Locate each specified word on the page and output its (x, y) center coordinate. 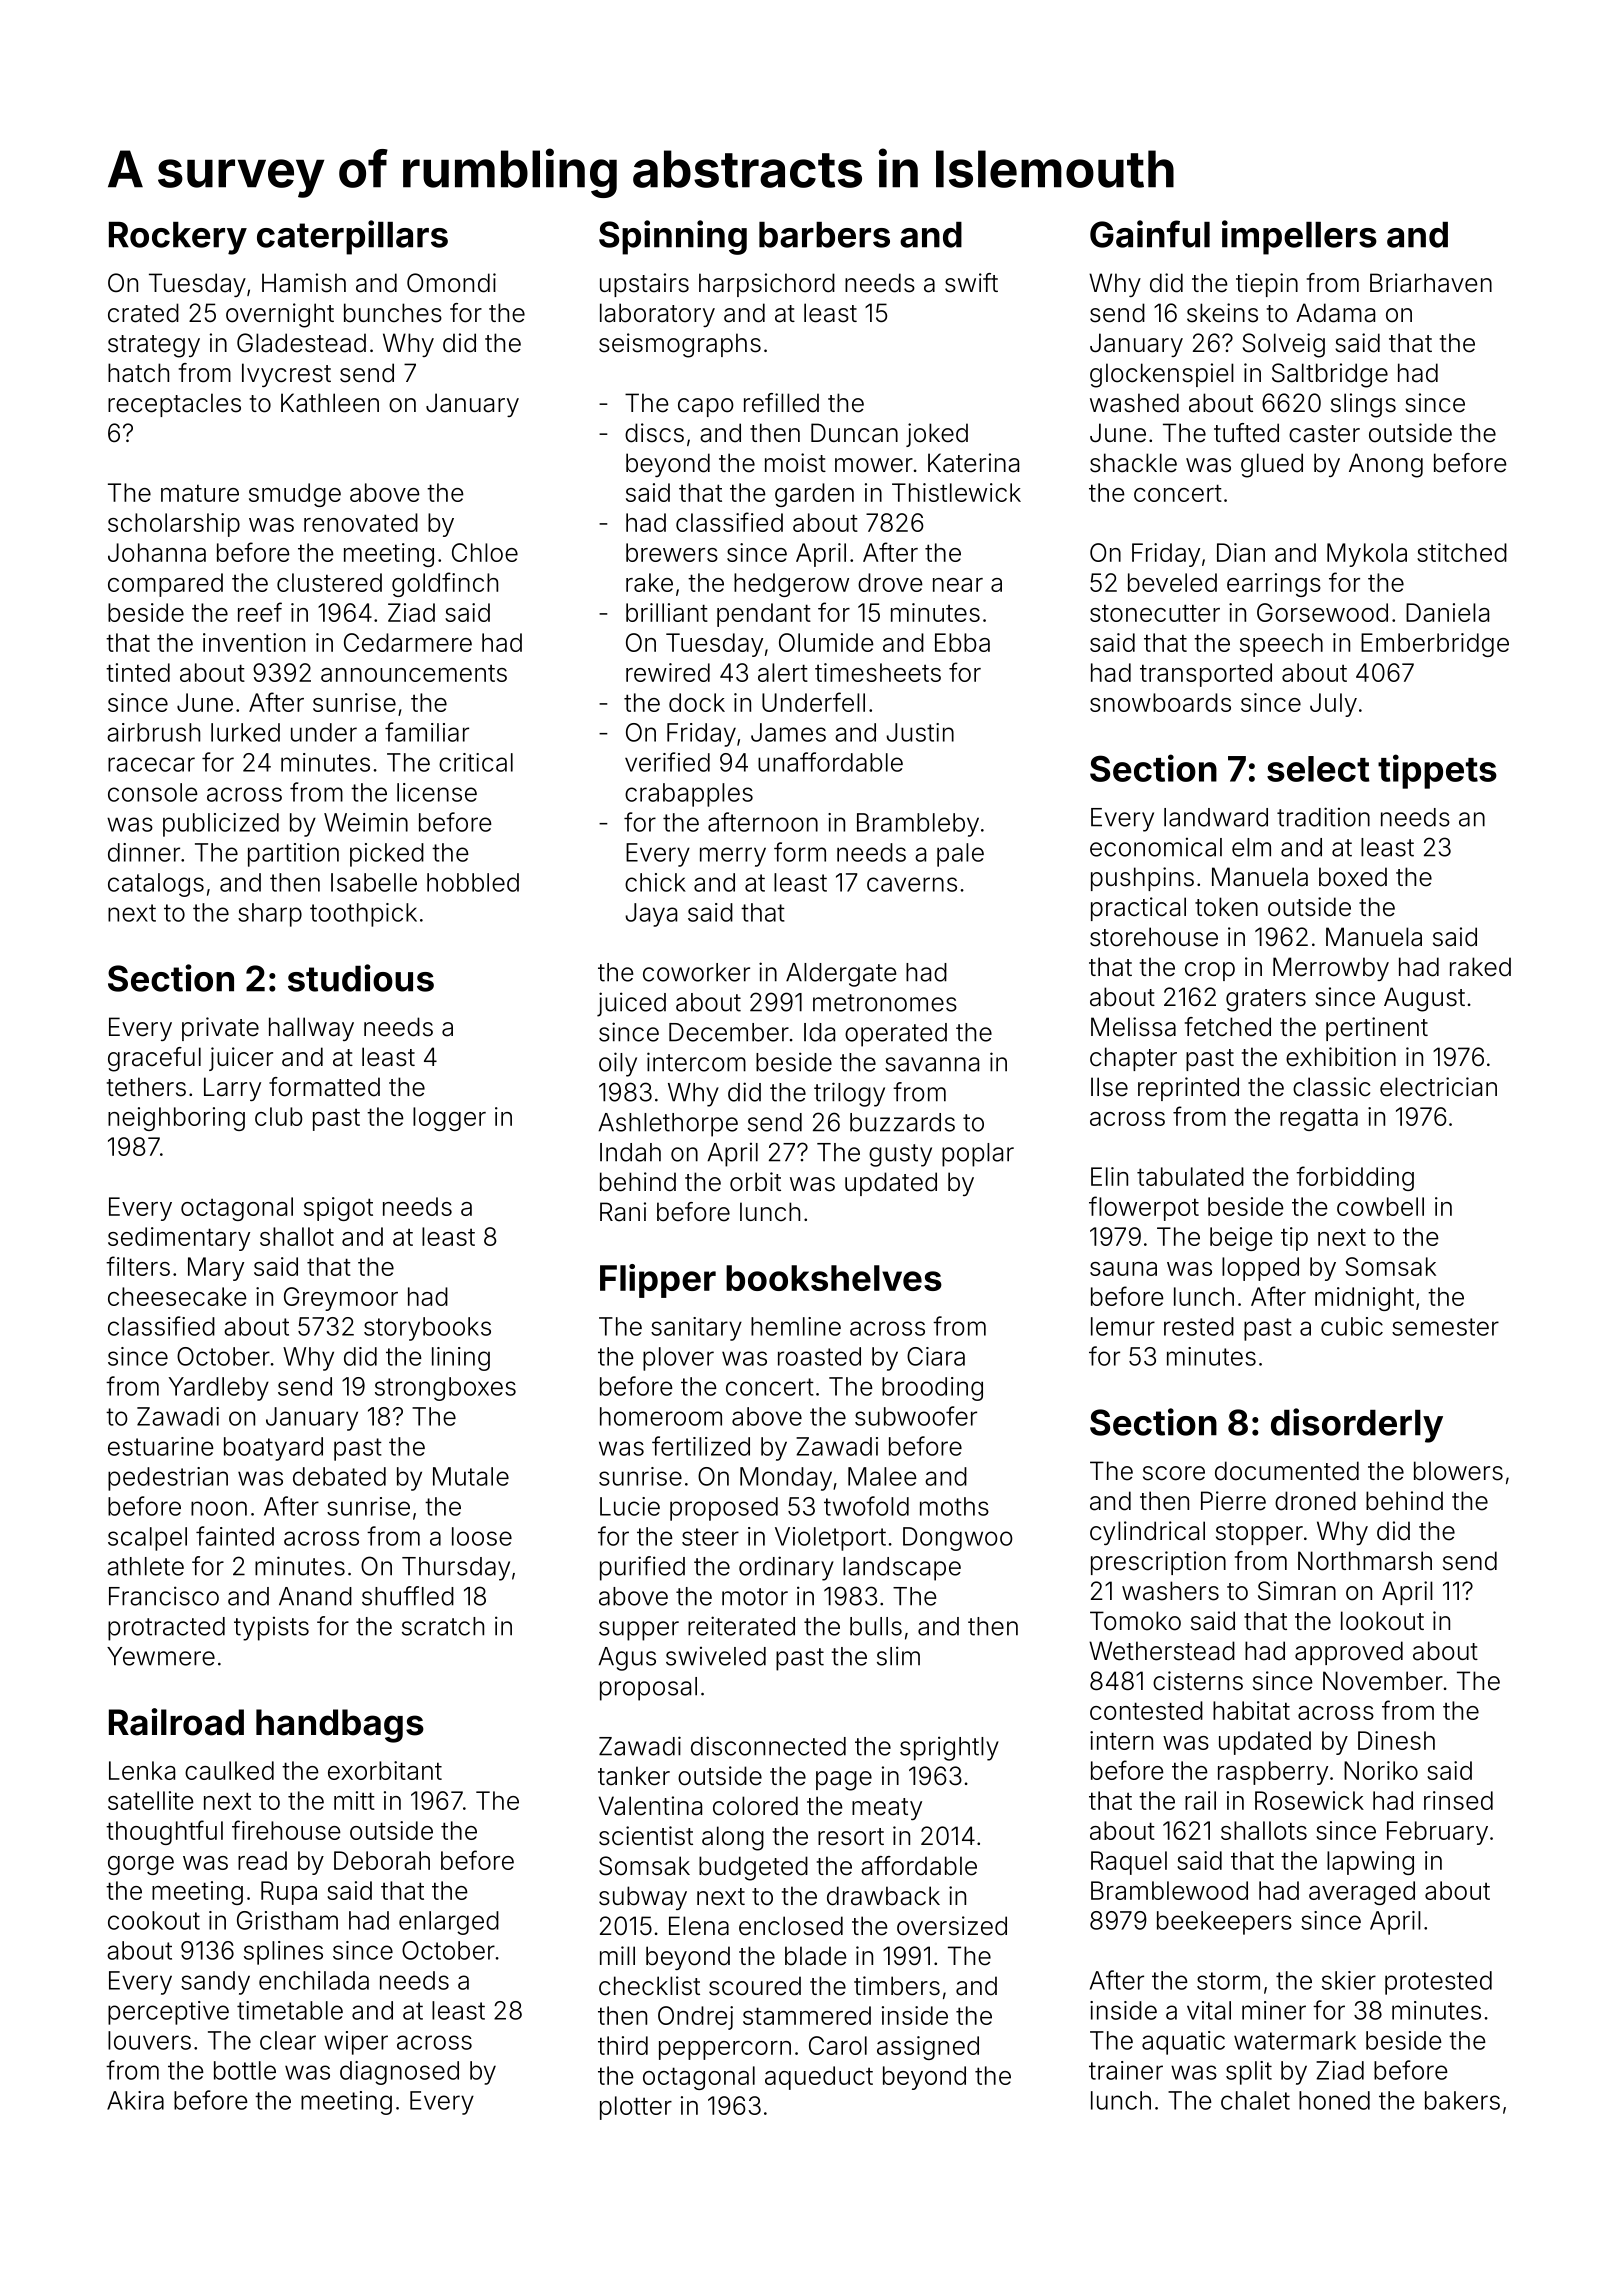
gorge (141, 1865)
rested (1199, 1326)
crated (143, 313)
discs (654, 433)
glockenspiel (1162, 375)
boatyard (273, 1449)
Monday (786, 1479)
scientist (646, 1836)
